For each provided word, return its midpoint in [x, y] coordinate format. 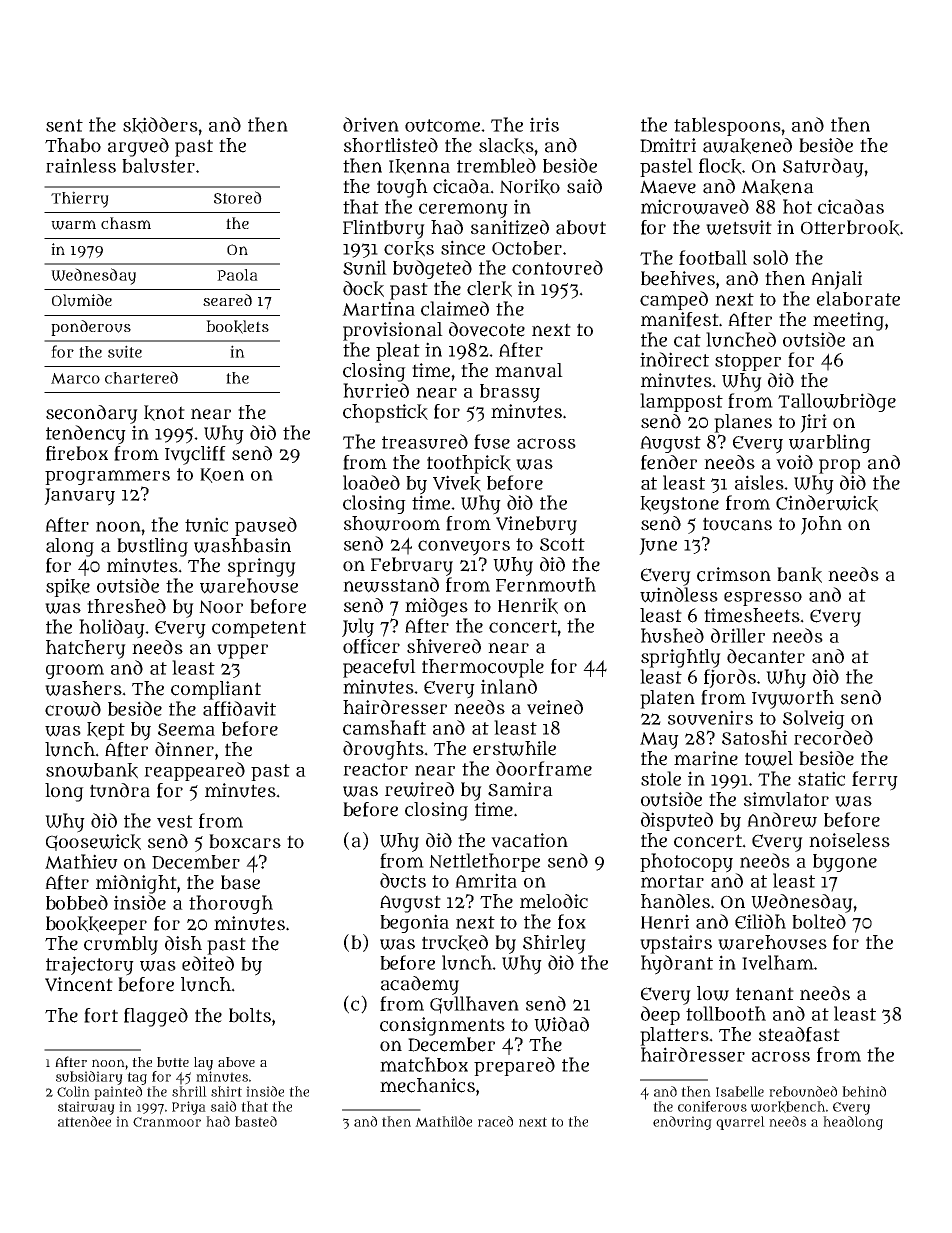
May [659, 741]
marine [706, 758]
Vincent [79, 984]
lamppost [681, 402]
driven [371, 124]
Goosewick [93, 842]
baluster [158, 165]
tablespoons [727, 126]
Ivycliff [195, 455]
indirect [674, 359]
